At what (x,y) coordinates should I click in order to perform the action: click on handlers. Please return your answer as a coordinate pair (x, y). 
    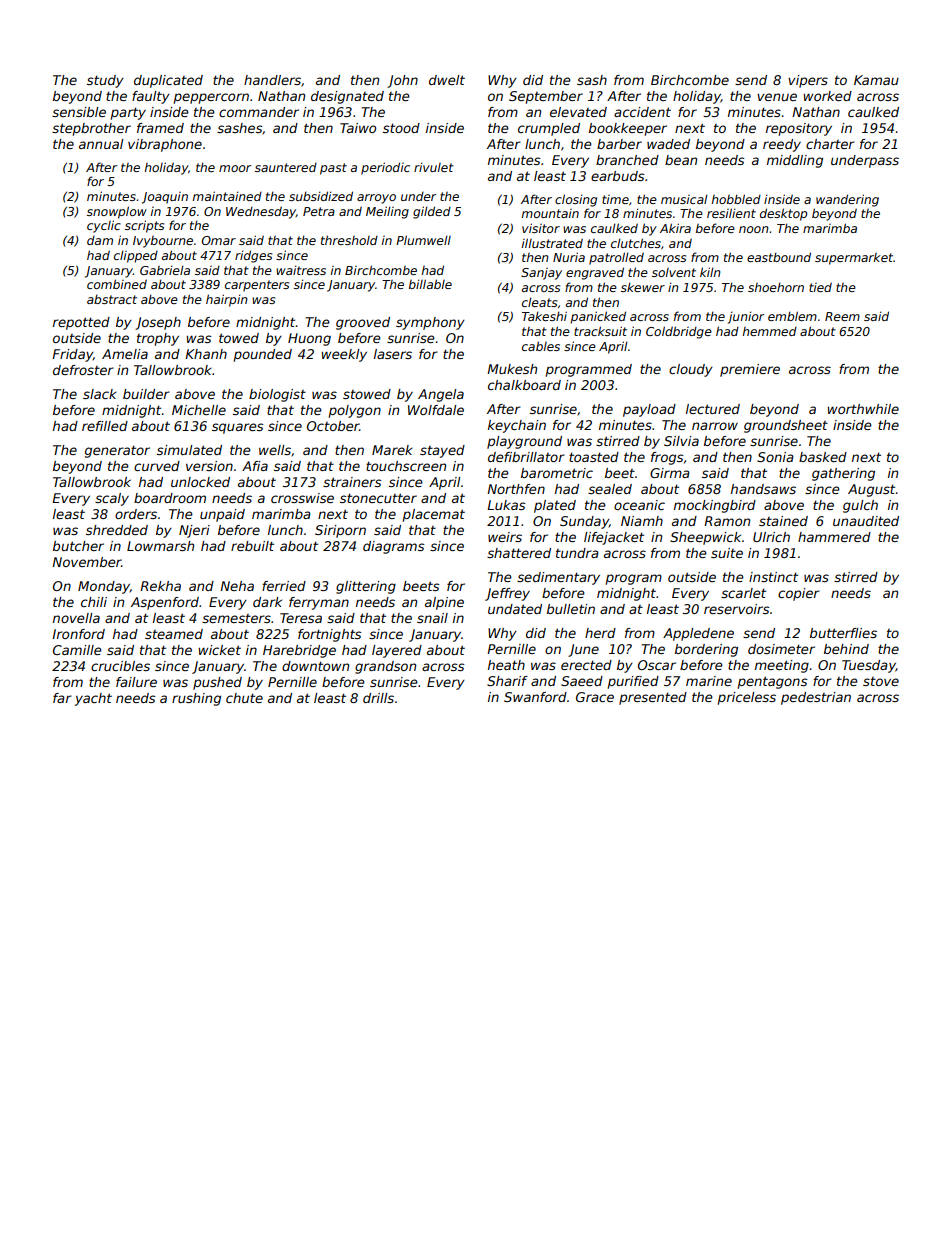
    Looking at the image, I should click on (272, 80).
